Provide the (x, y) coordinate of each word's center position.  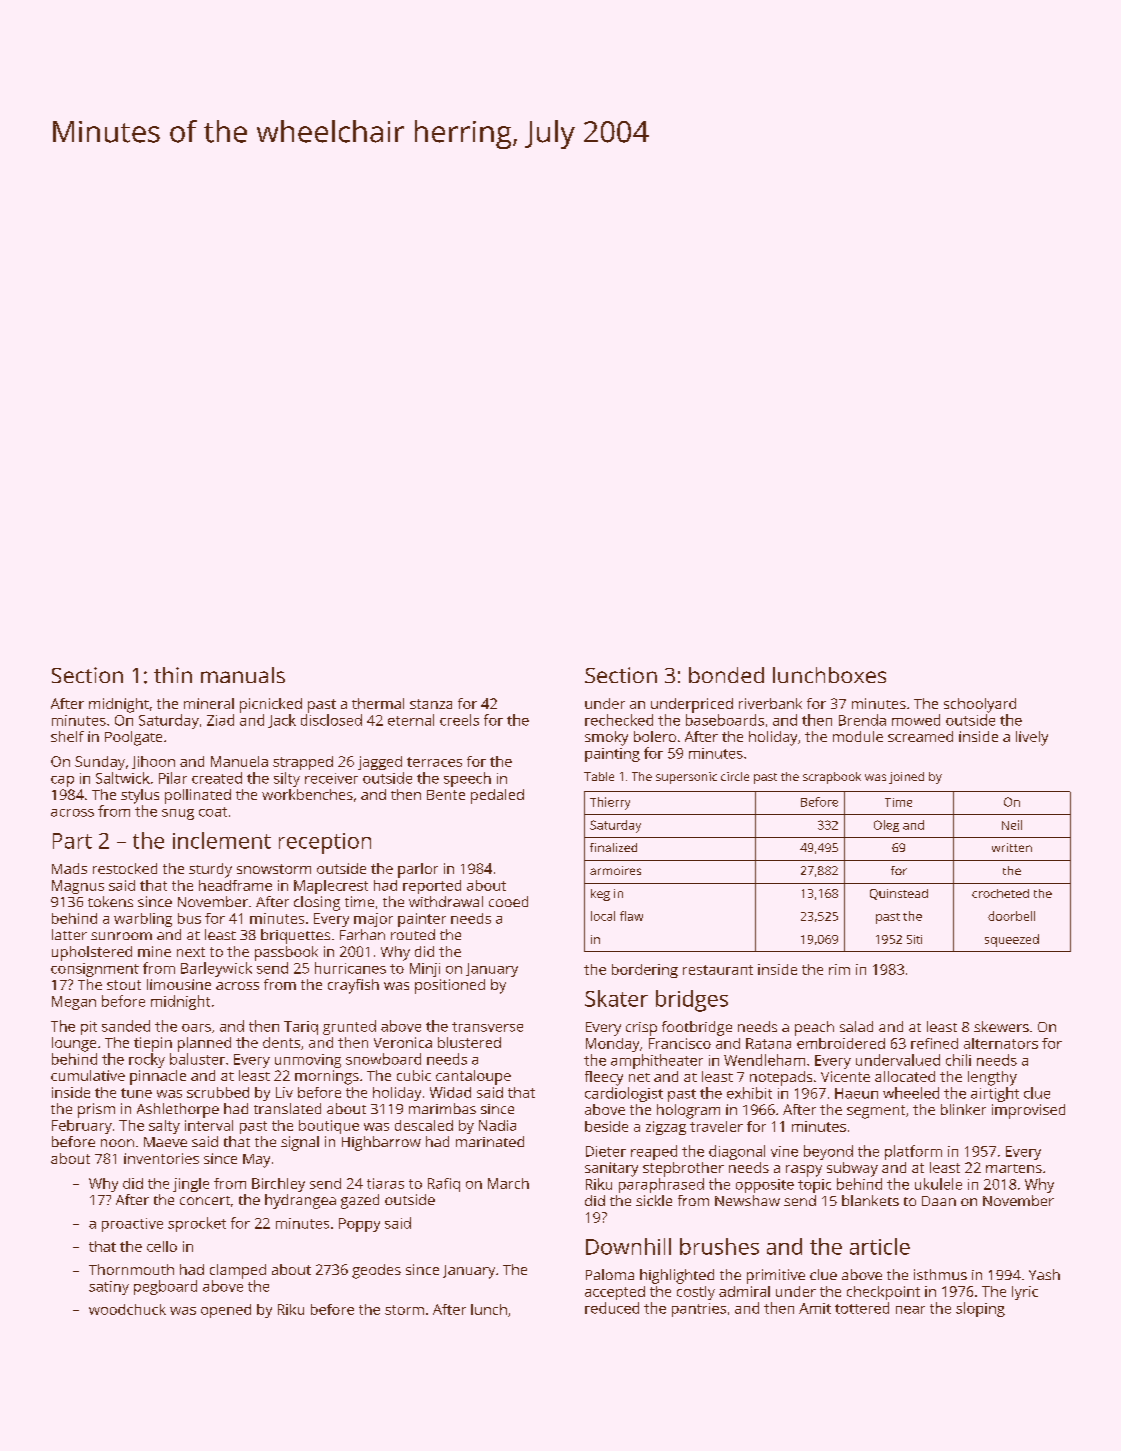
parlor (418, 870)
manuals (243, 675)
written (1012, 847)
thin (173, 675)
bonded (726, 675)
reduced (612, 1308)
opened (226, 1311)
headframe (235, 885)
